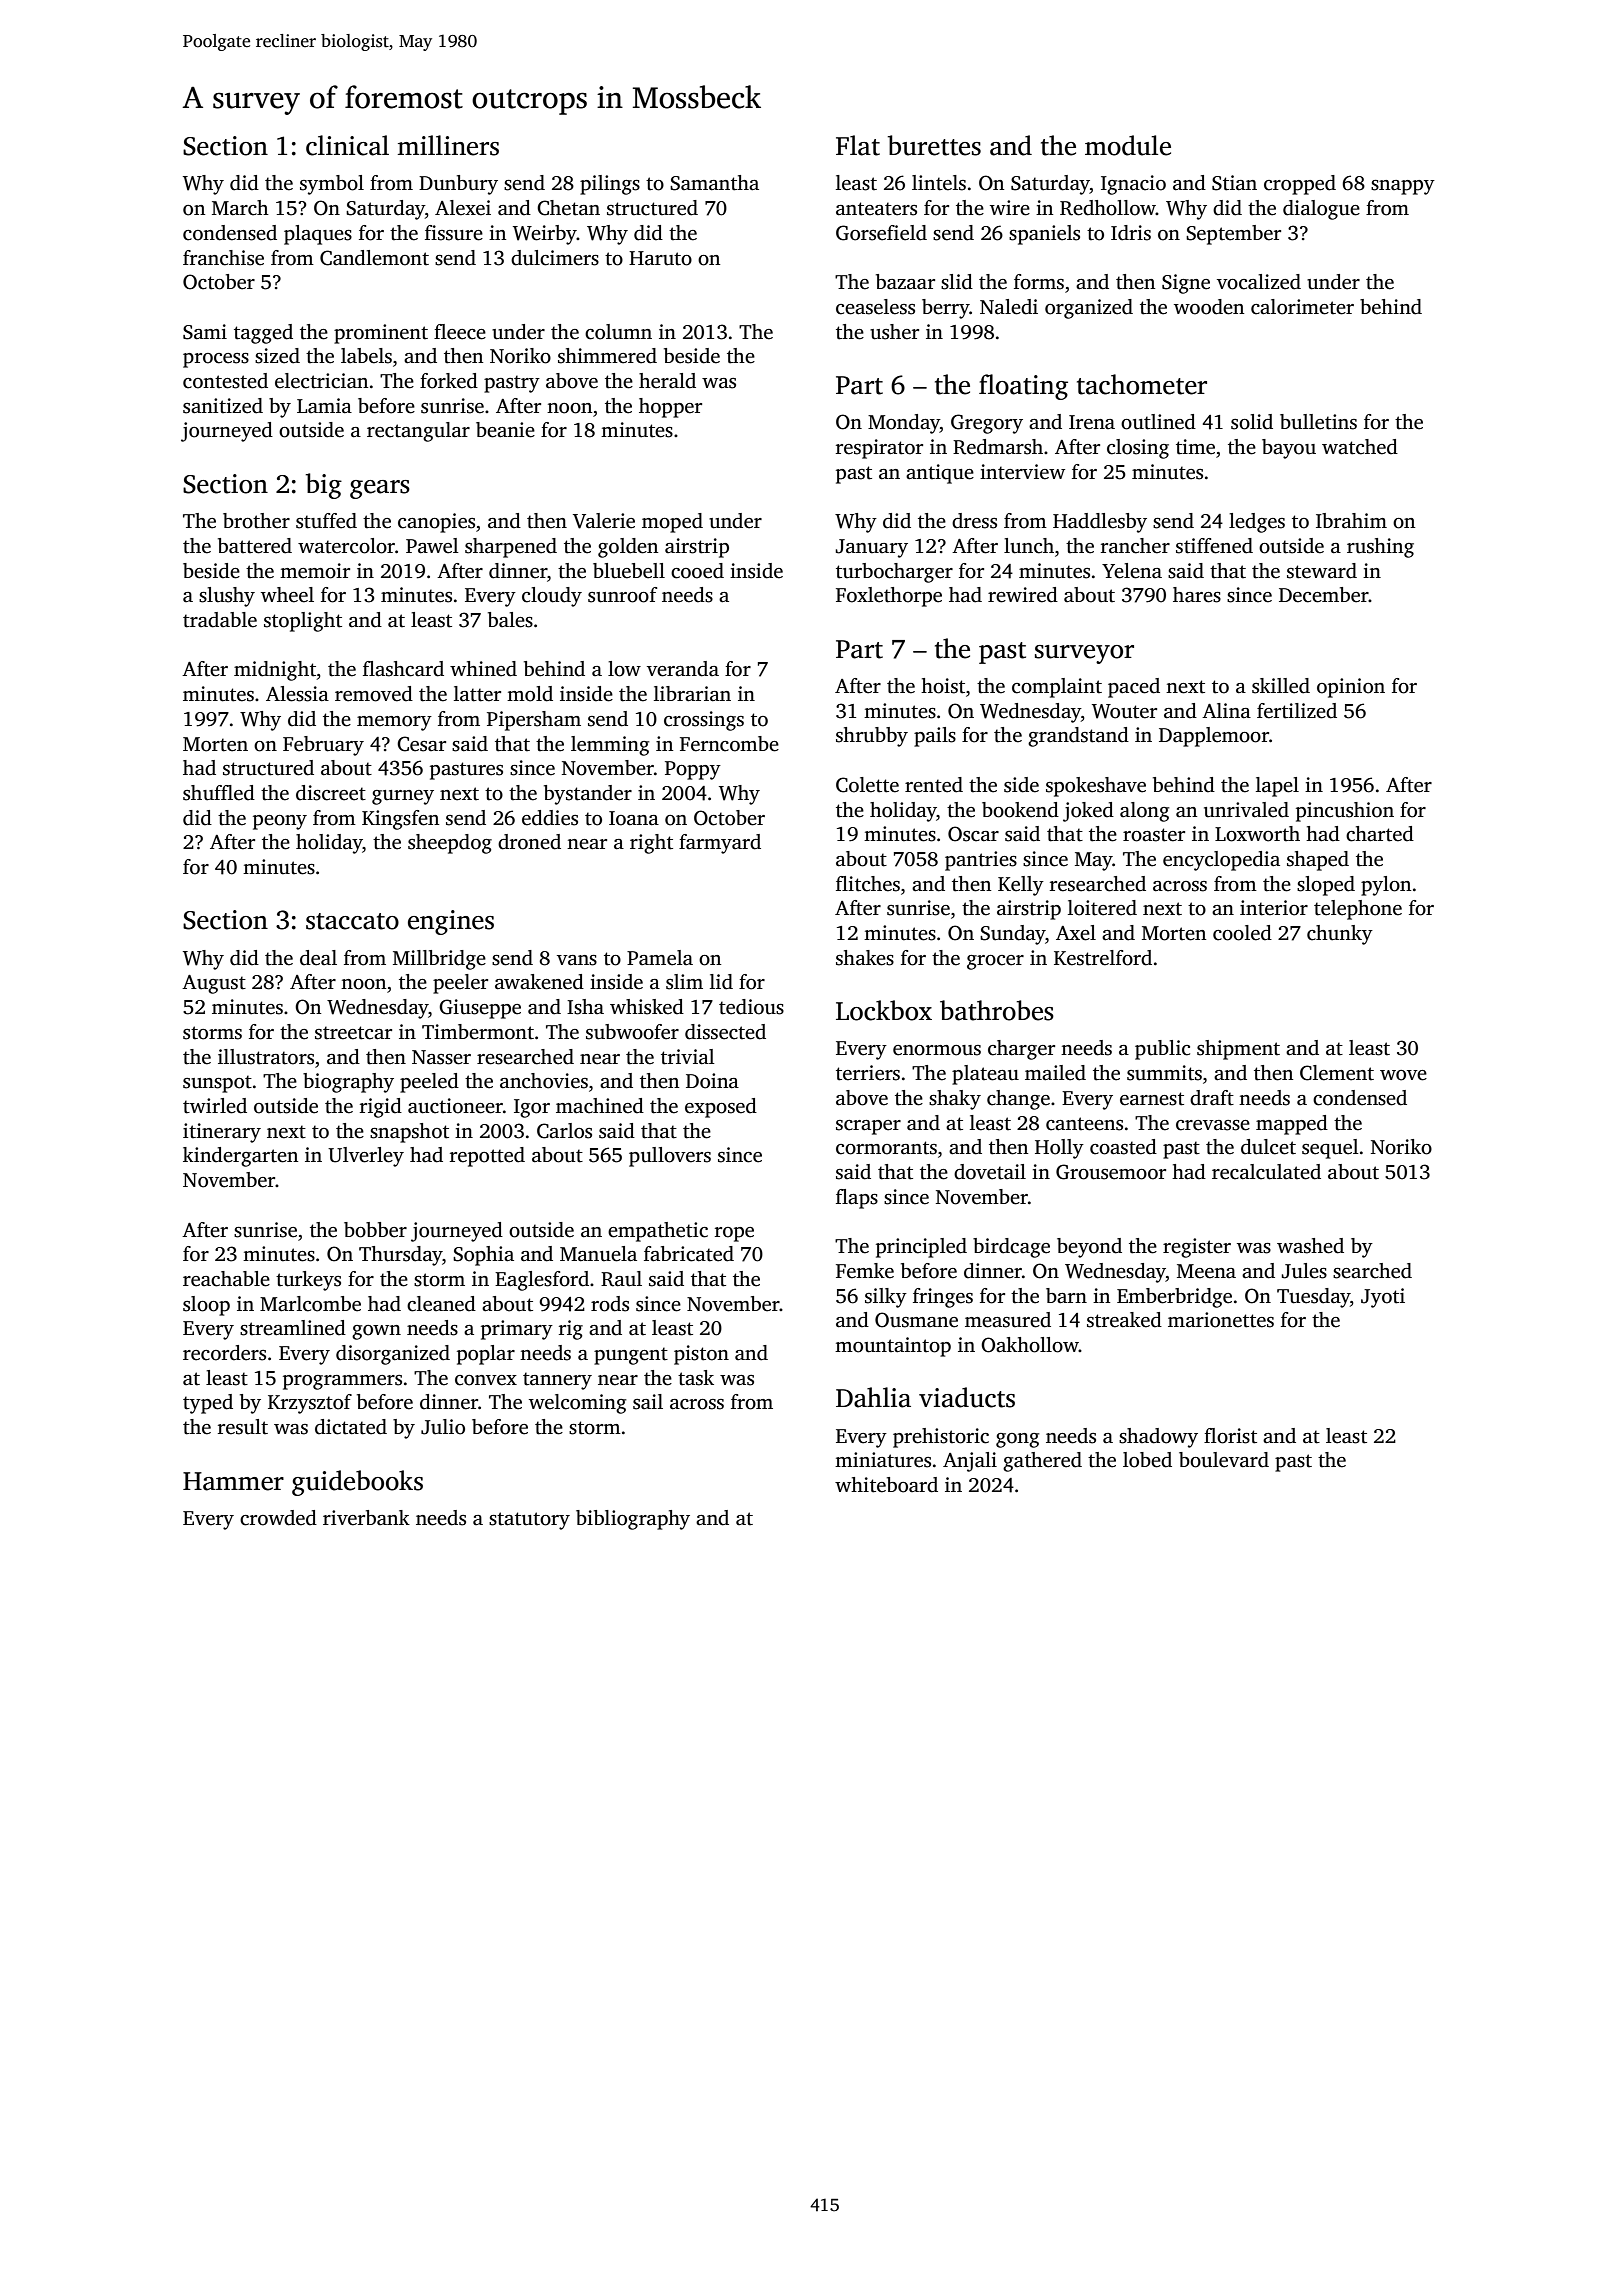 This document has width=1620, height=2292. What do you see at coordinates (1266, 1172) in the document?
I see `recalculated` at bounding box center [1266, 1172].
